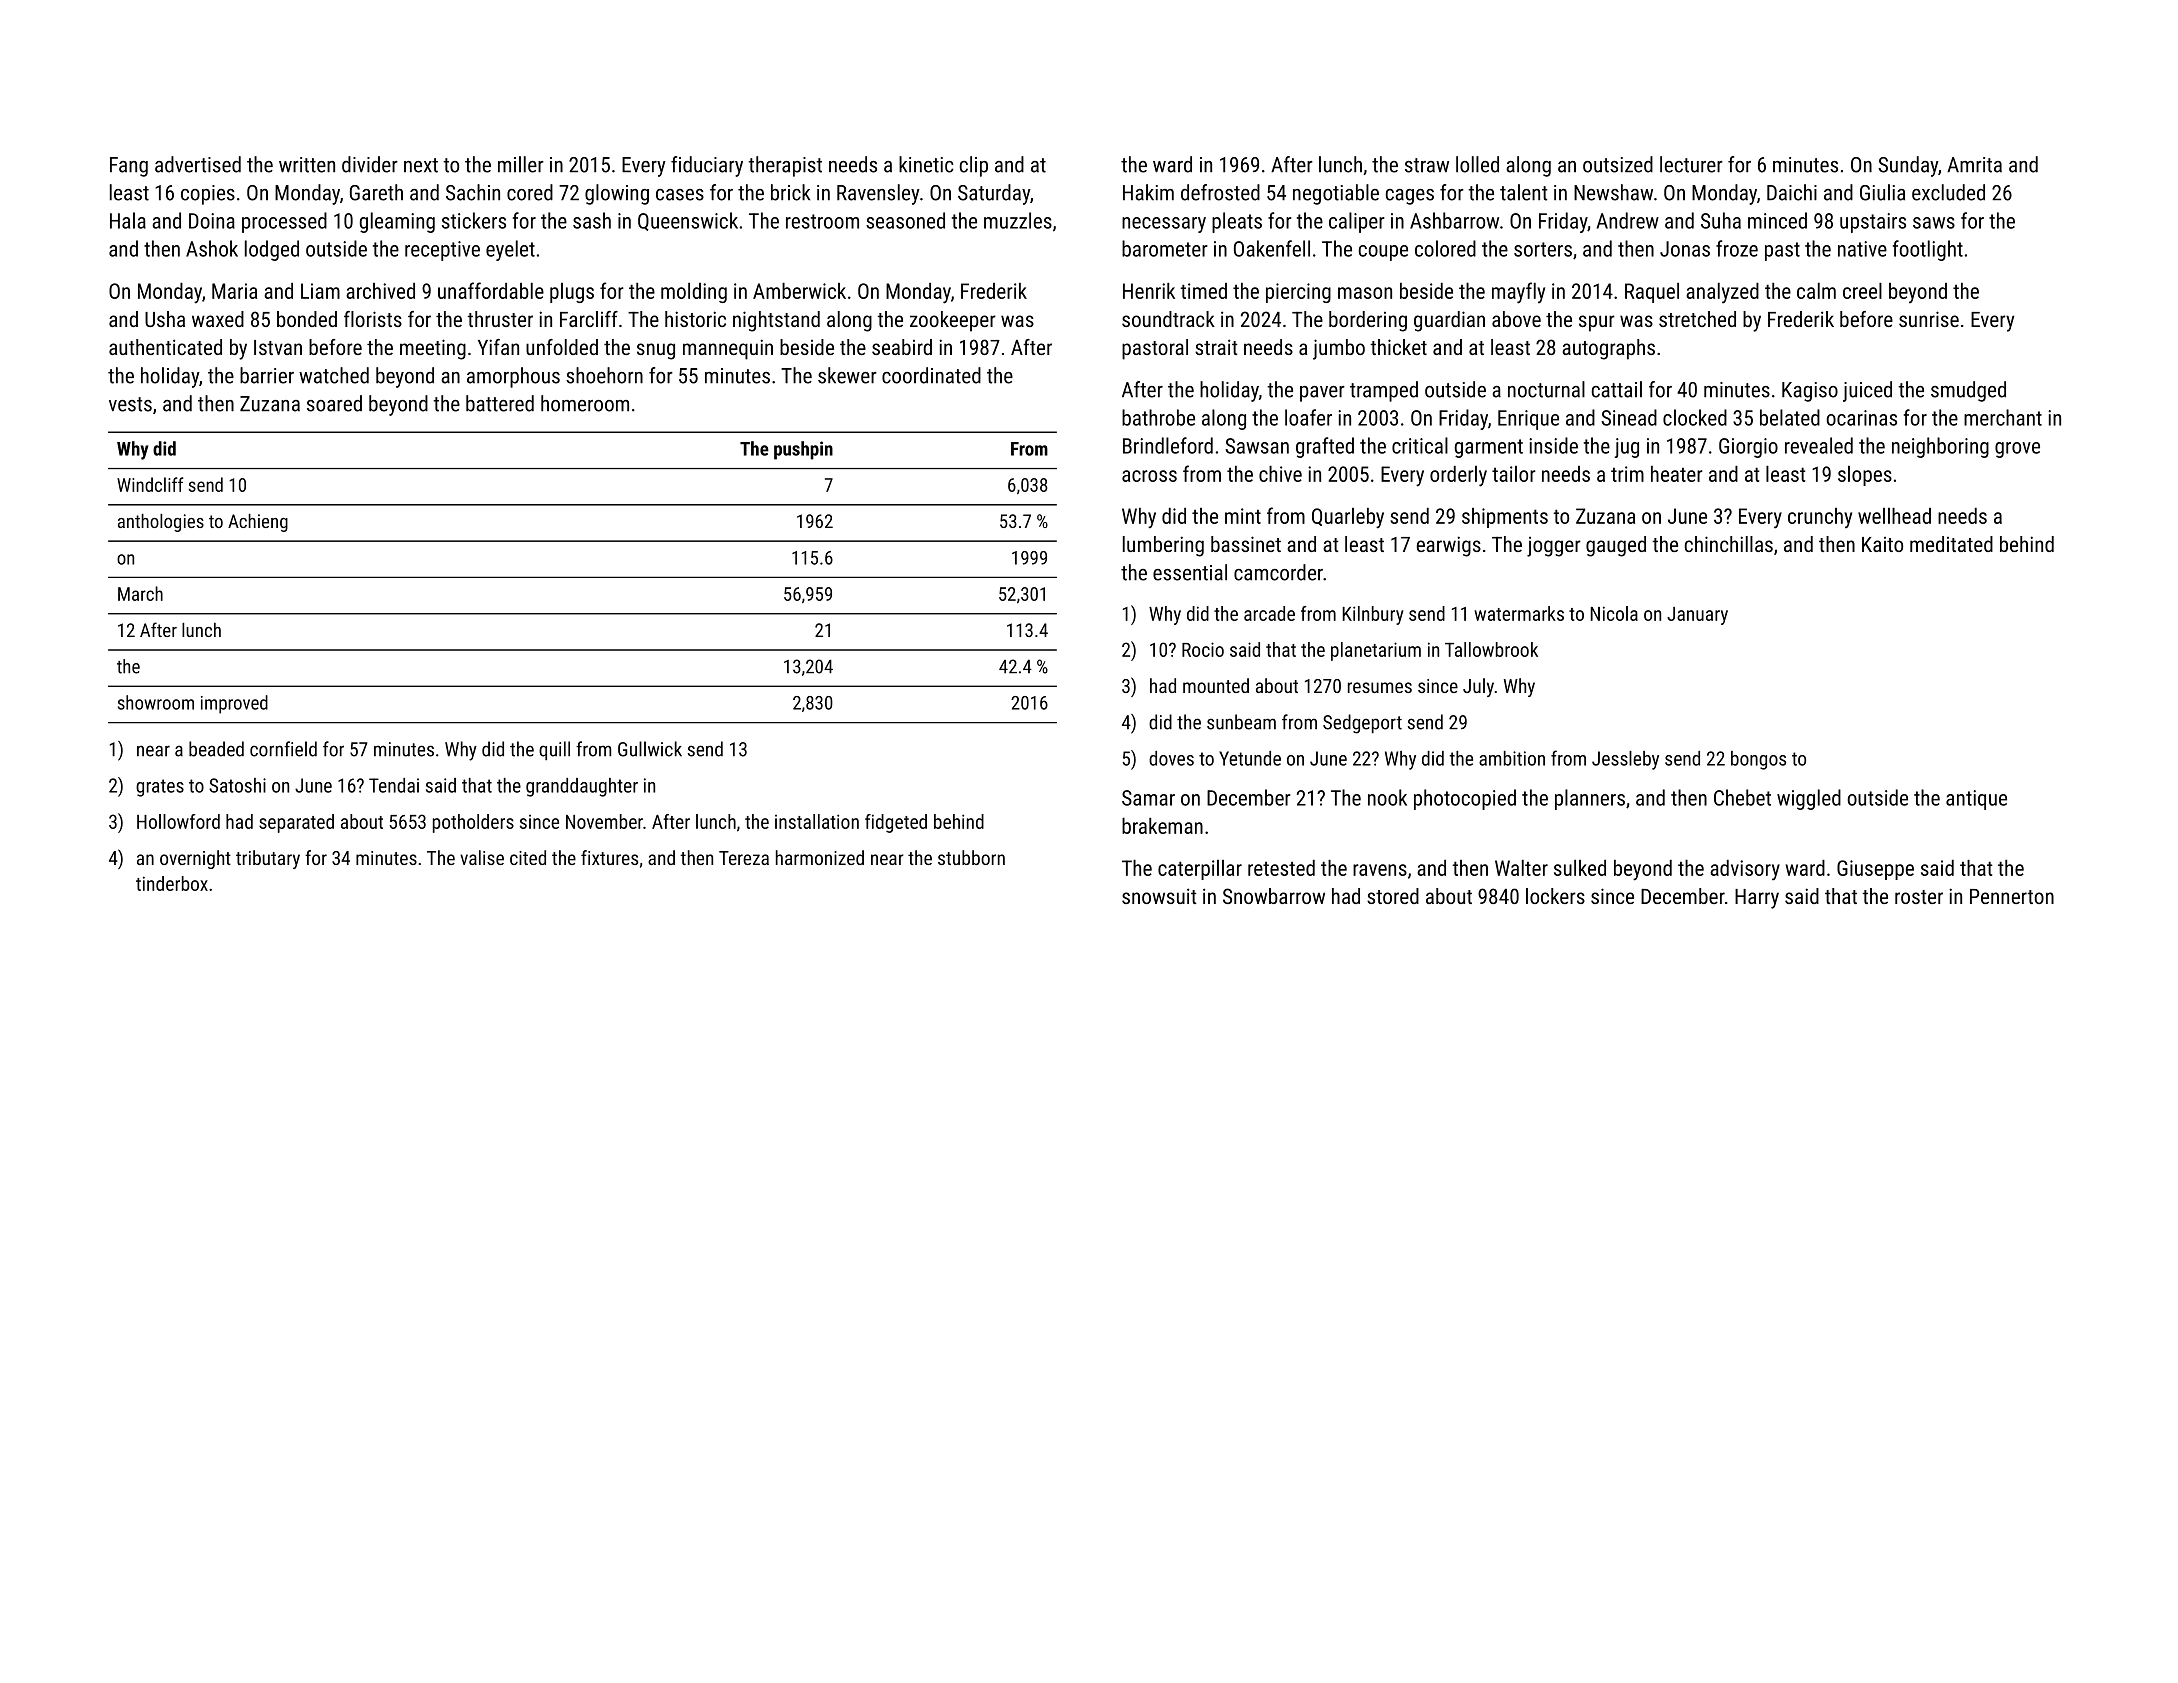 The image size is (2178, 1683). Describe the element at coordinates (129, 167) in the screenshot. I see `Fang` at that location.
